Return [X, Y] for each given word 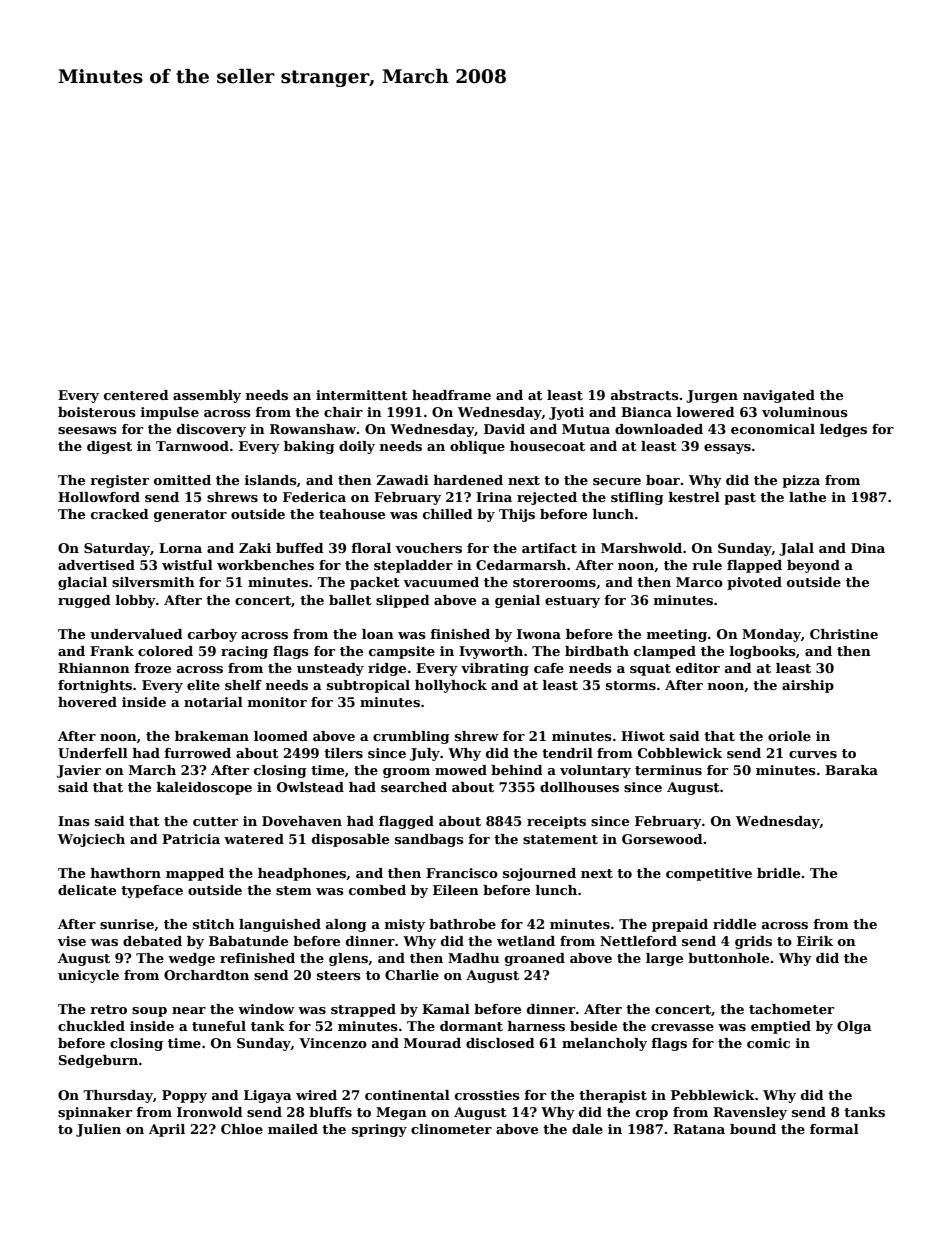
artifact [549, 548]
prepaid [680, 925]
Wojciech [91, 840]
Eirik [815, 941]
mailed [293, 1129]
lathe [807, 497]
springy [379, 1130]
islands [271, 480]
